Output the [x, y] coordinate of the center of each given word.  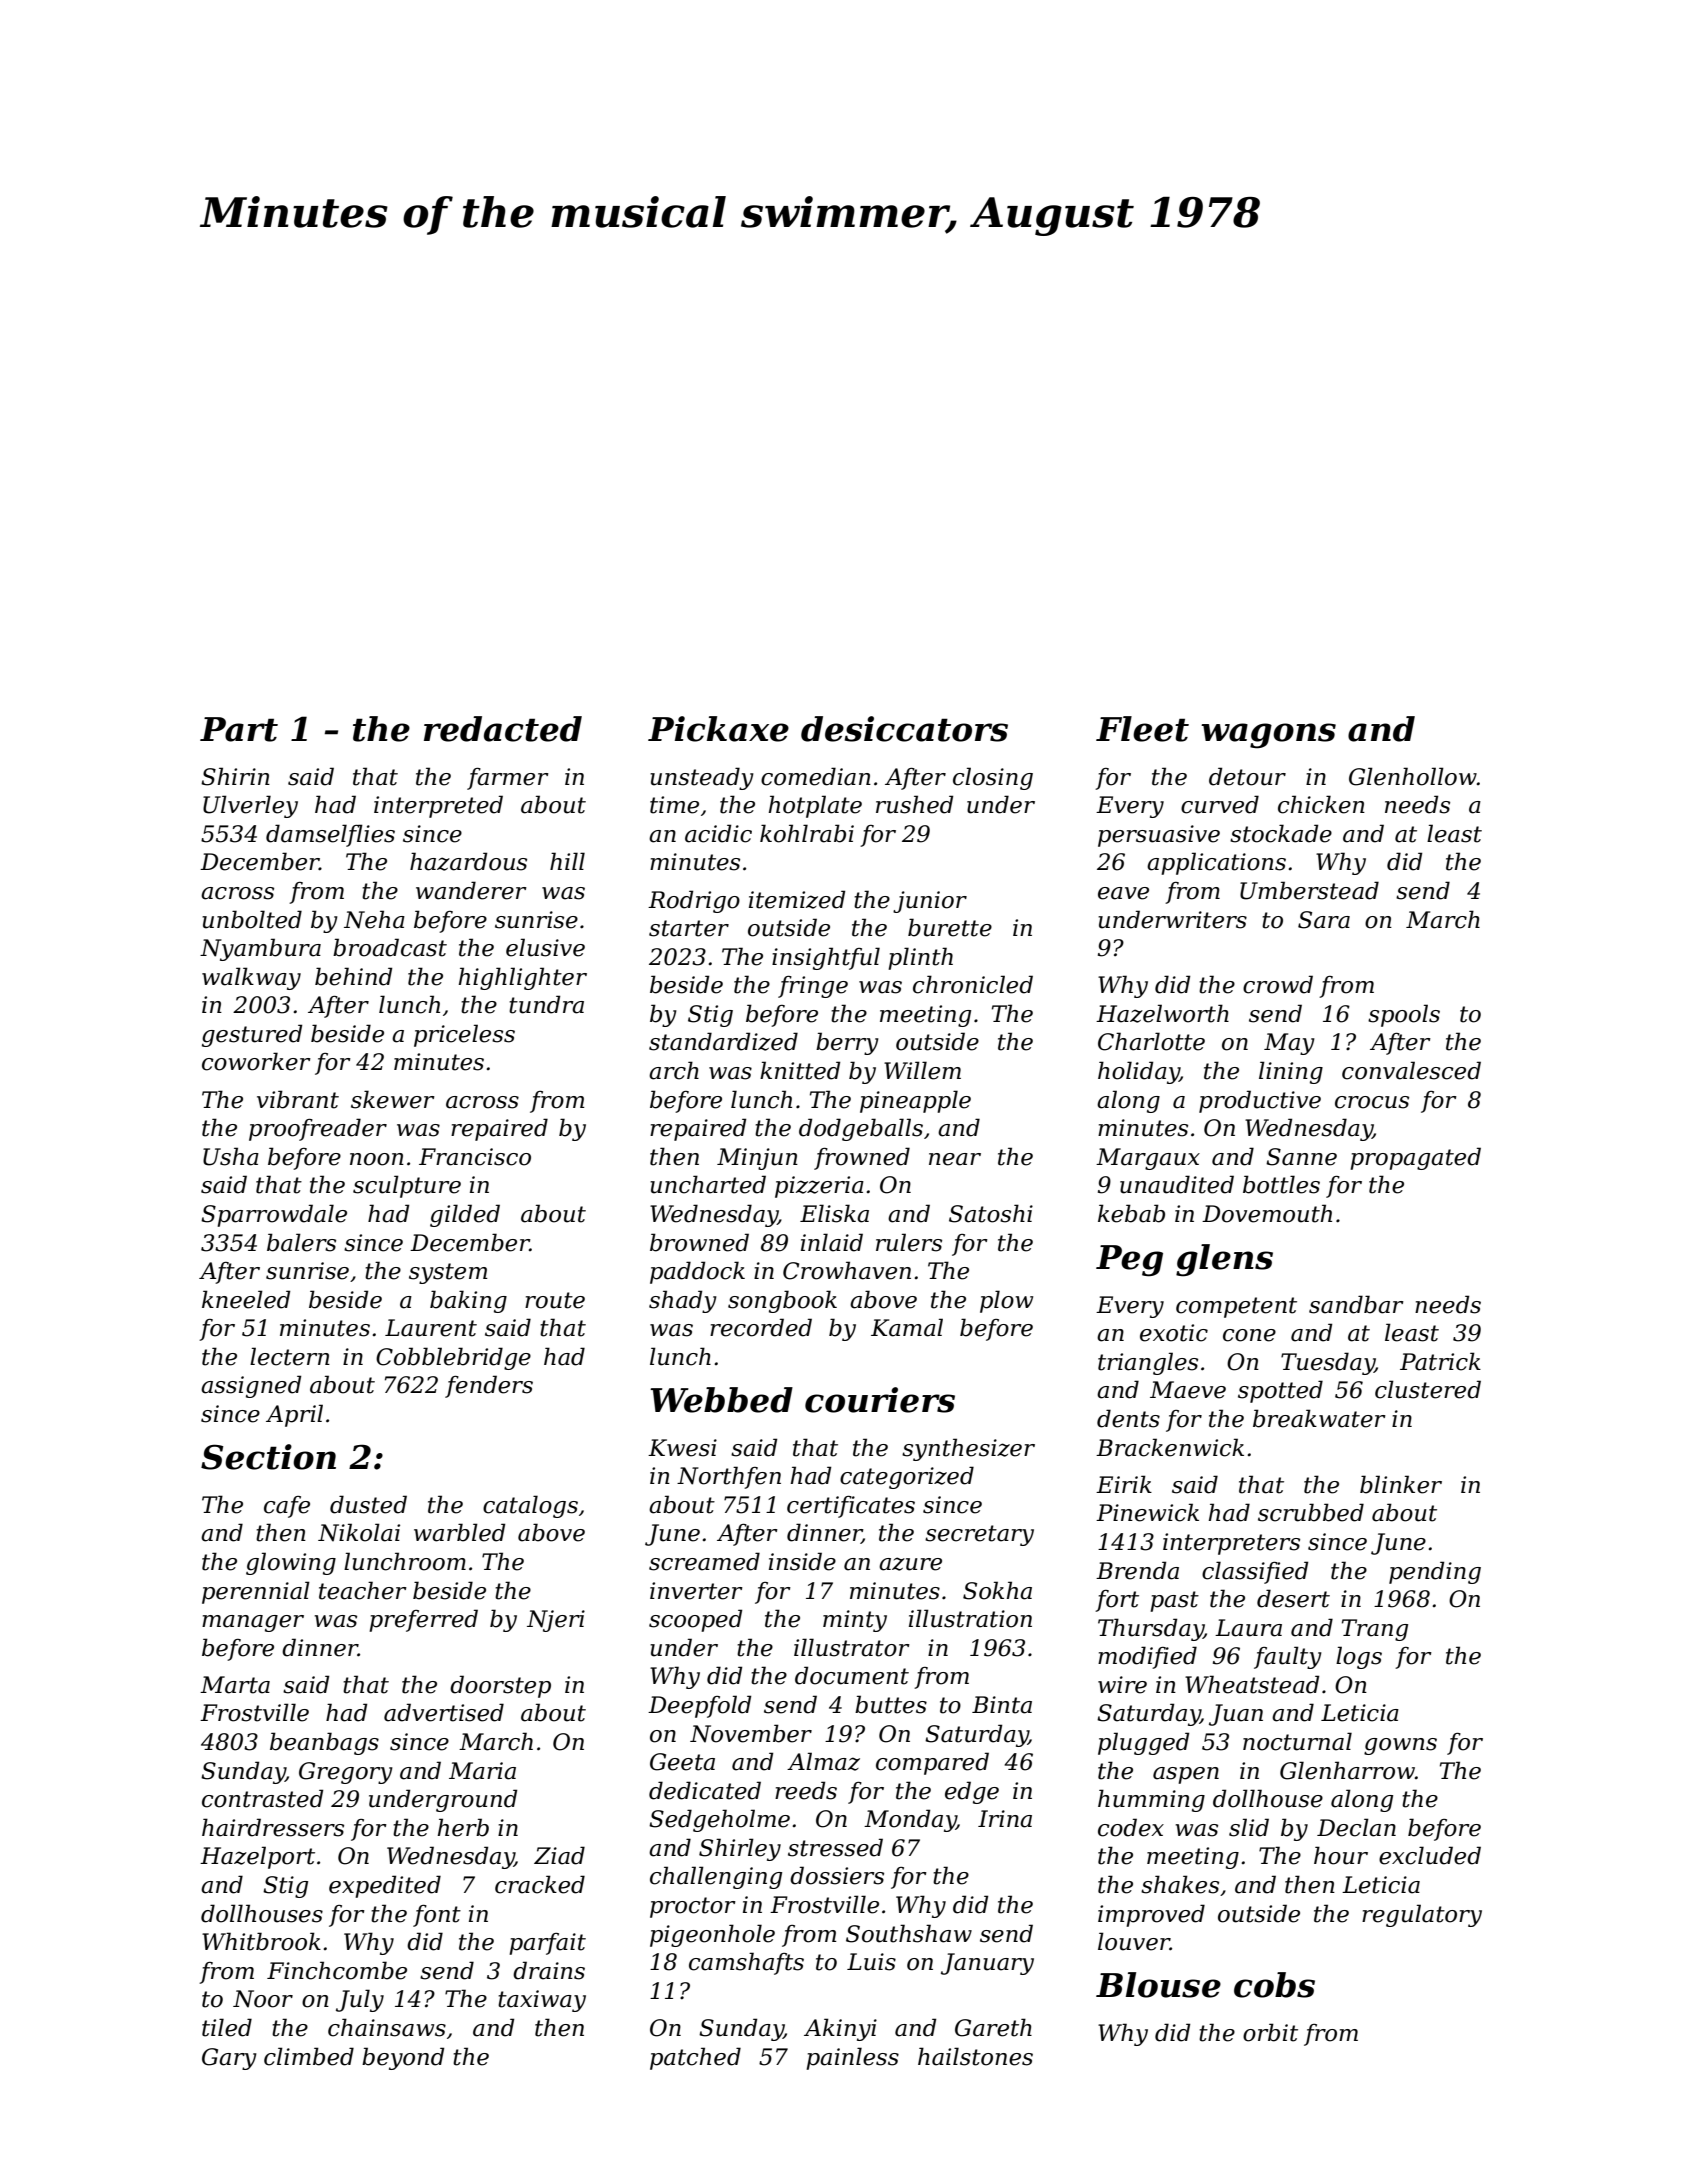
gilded [465, 1215]
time [674, 805]
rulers [909, 1242]
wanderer [471, 890]
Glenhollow [1413, 776]
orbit [1270, 2032]
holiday [1139, 1072]
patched [695, 2058]
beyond [403, 2058]
